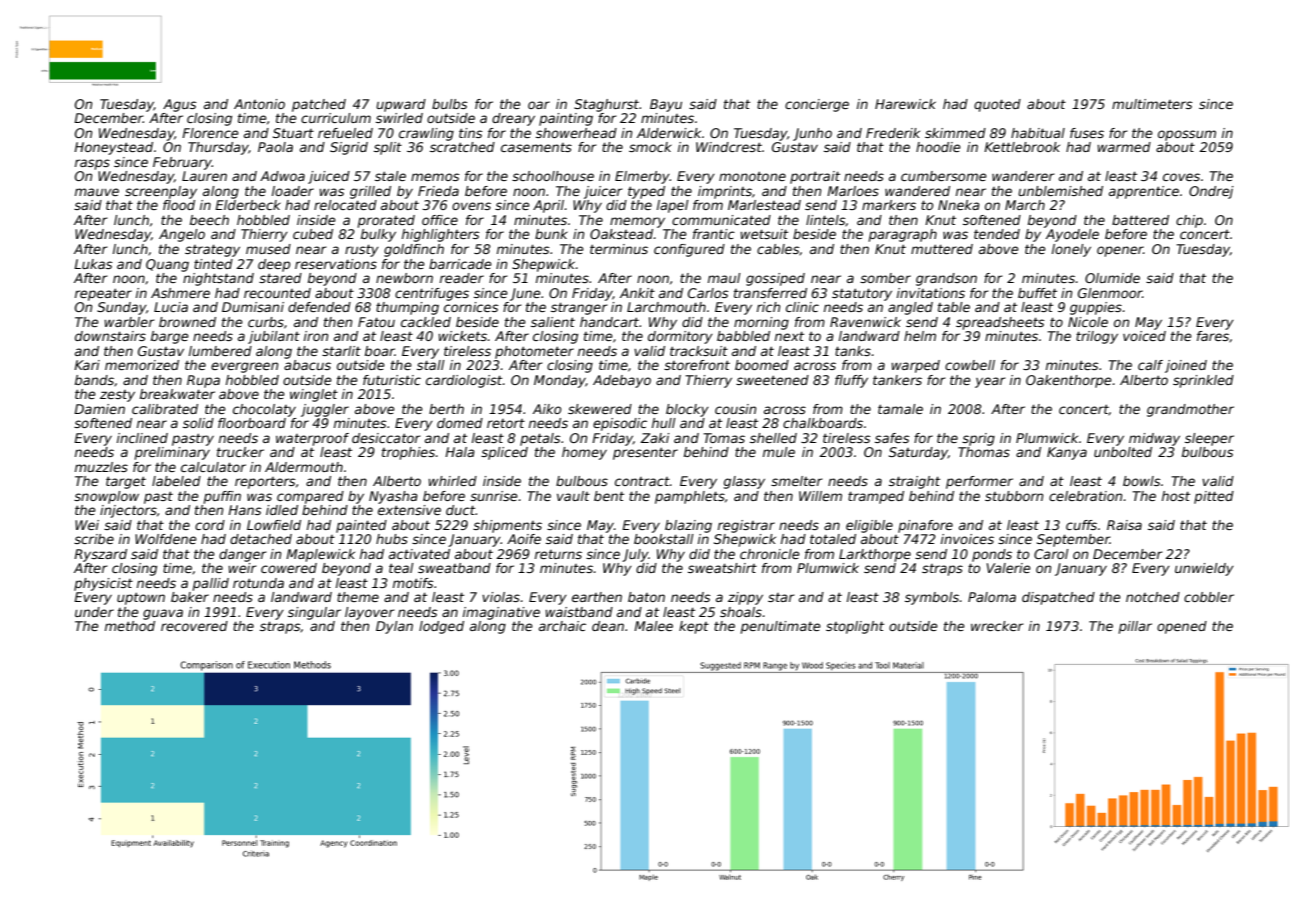  Describe the element at coordinates (642, 481) in the document. I see `contract` at that location.
